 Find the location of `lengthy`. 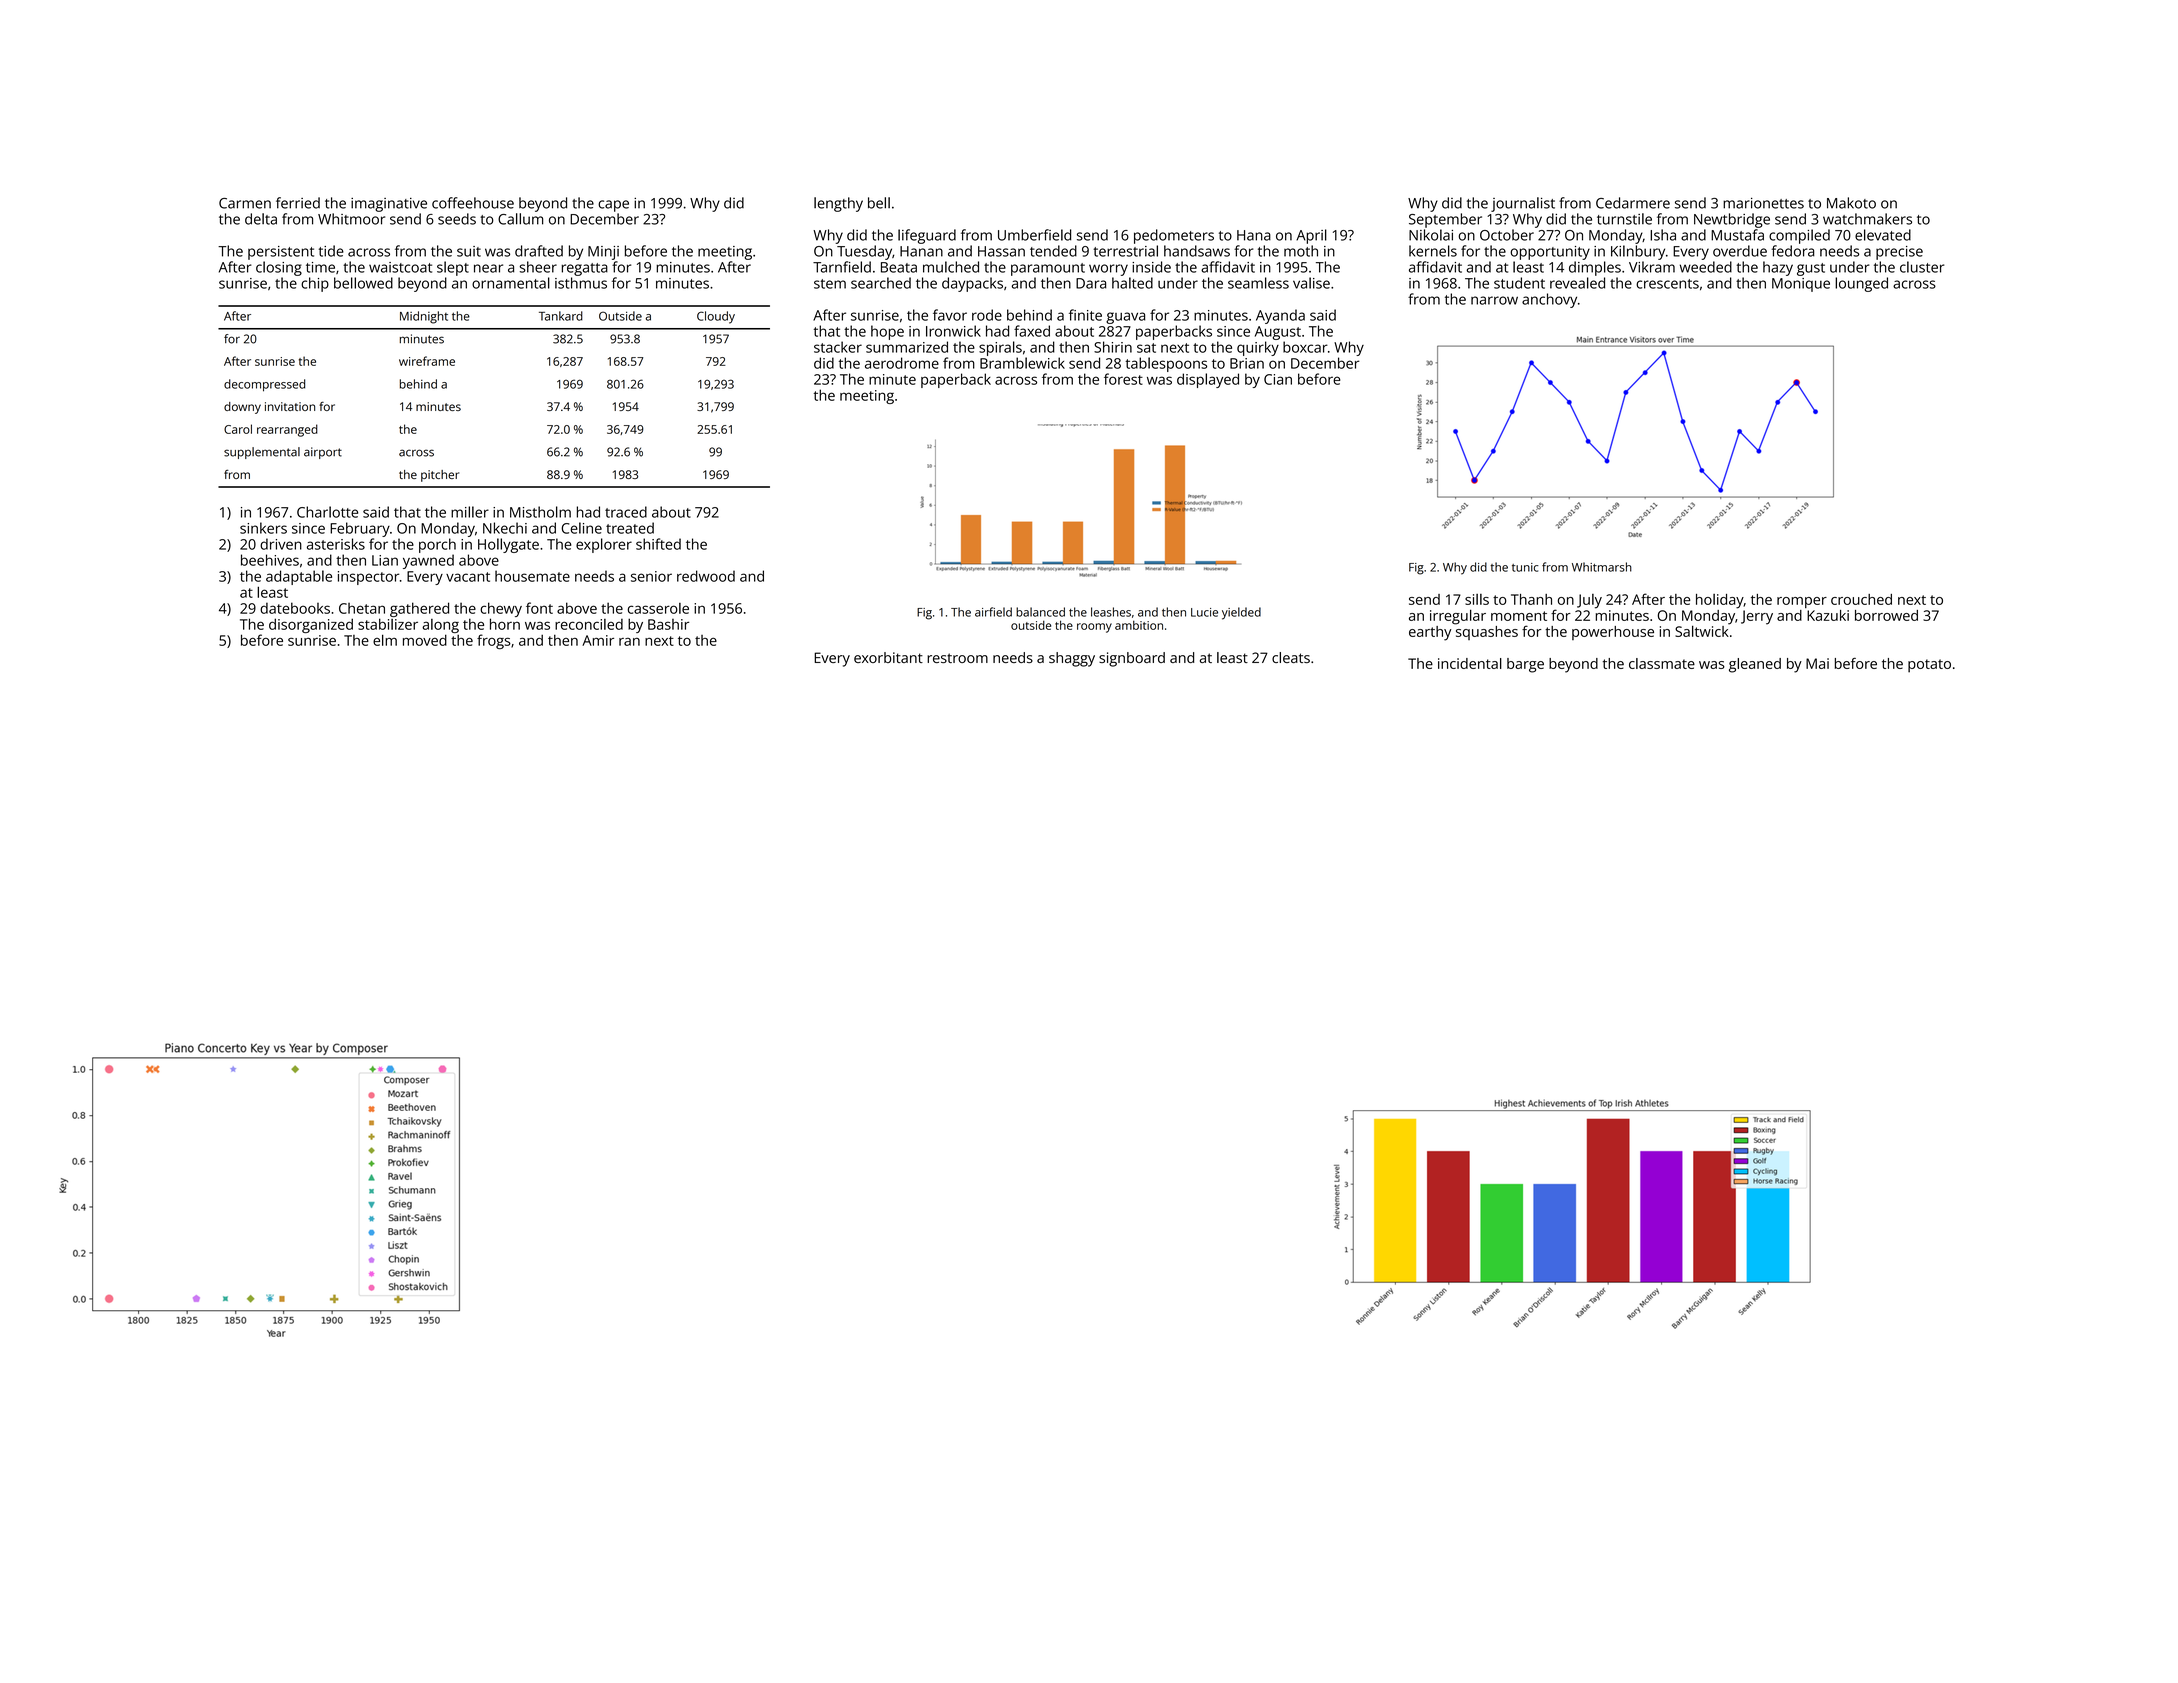

lengthy is located at coordinates (838, 204).
